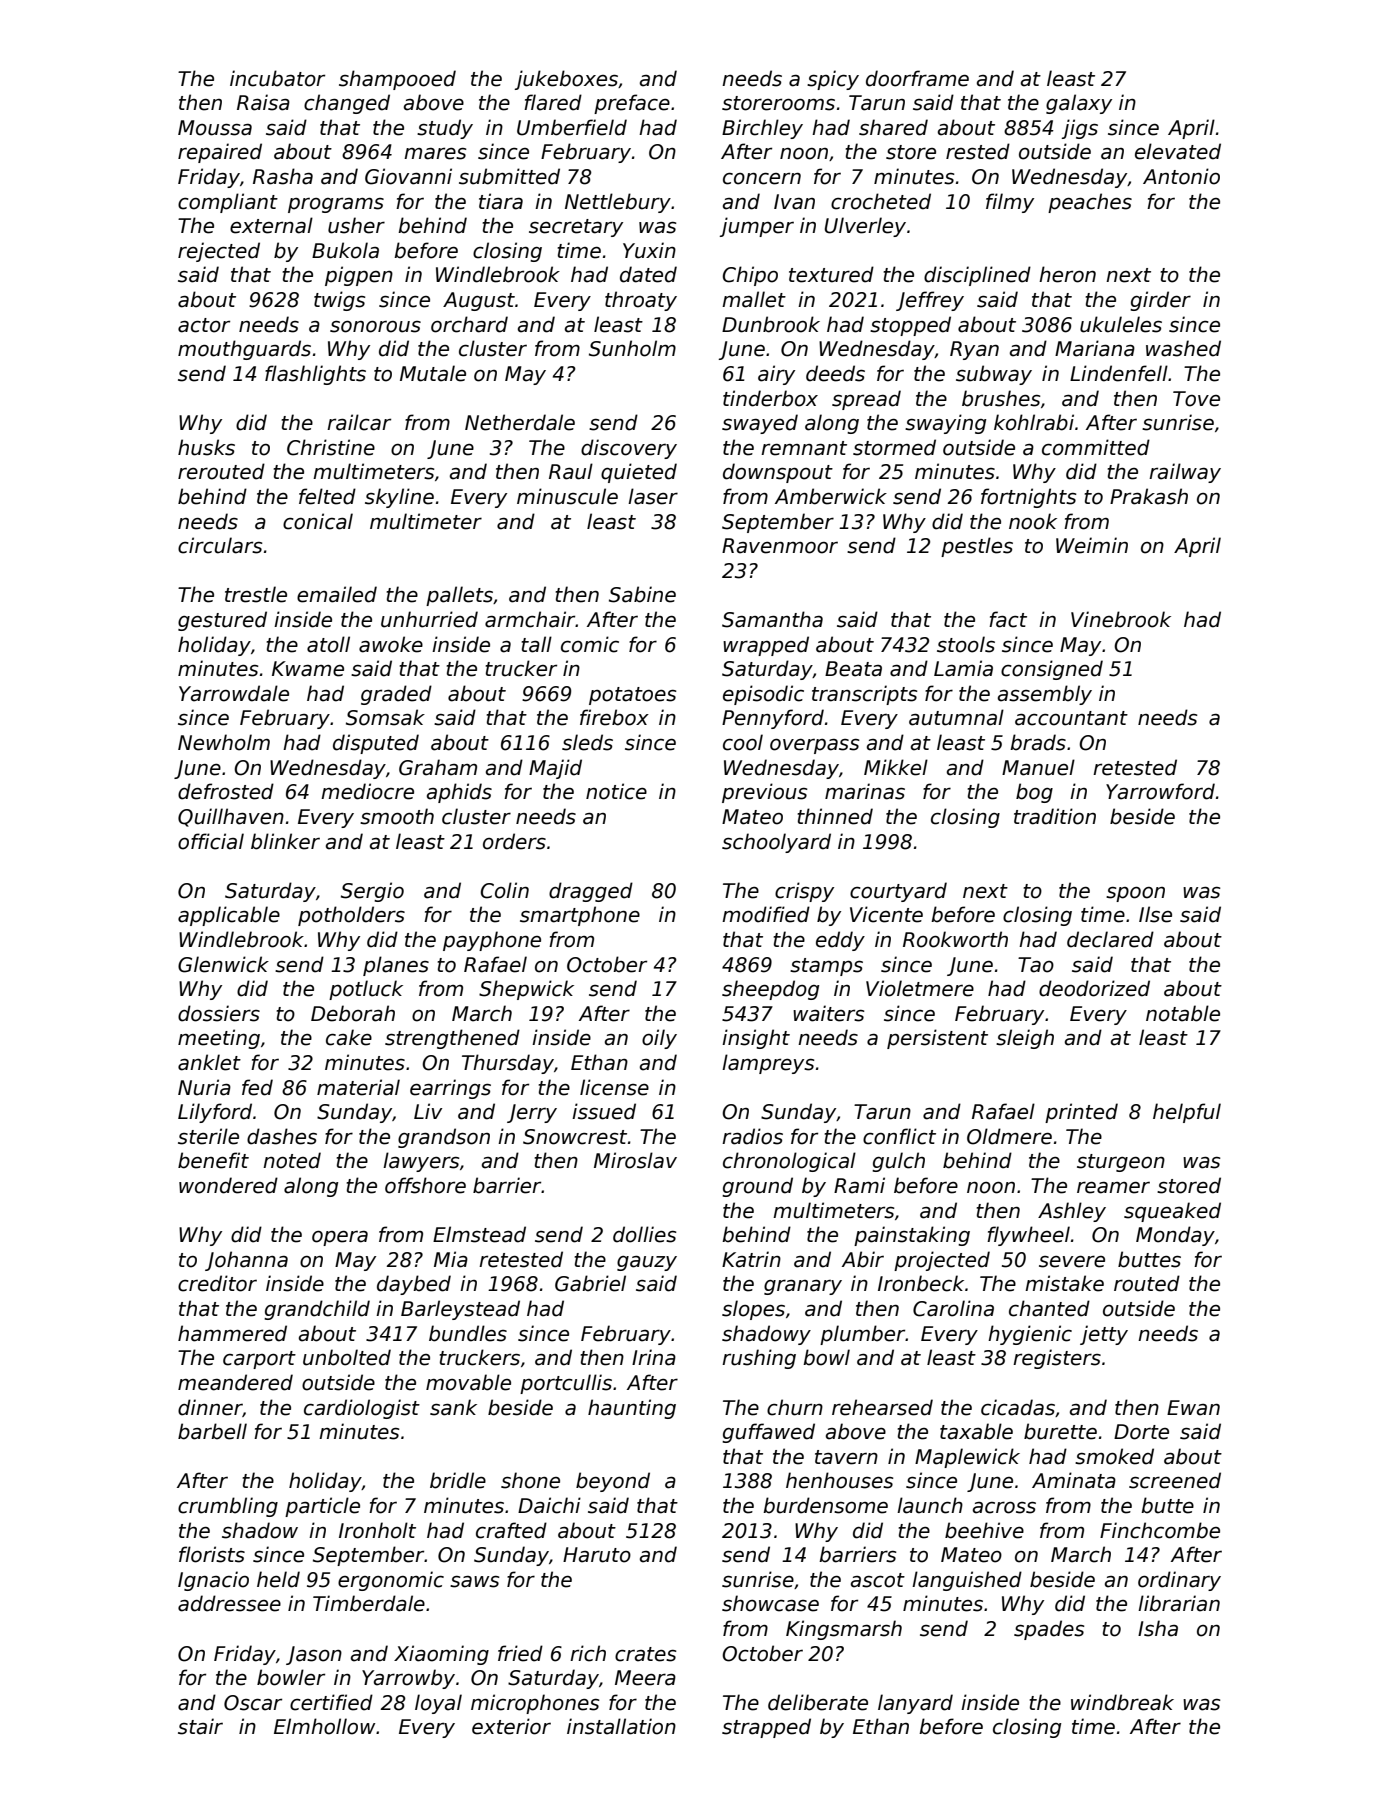 The image size is (1399, 1811). Describe the element at coordinates (206, 447) in the screenshot. I see `husks` at that location.
